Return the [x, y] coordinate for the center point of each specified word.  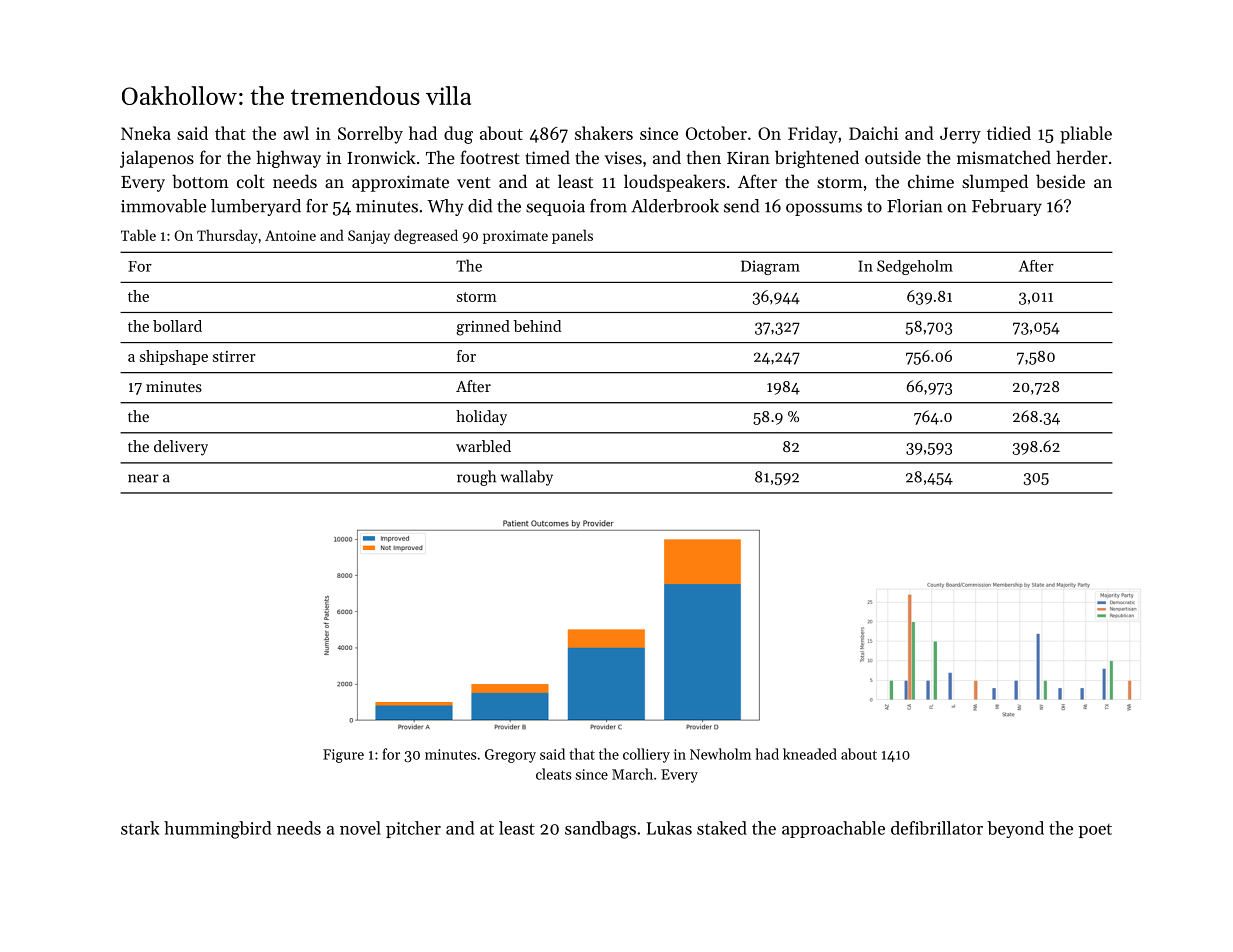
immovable [163, 206]
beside [1060, 181]
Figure [343, 756]
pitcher [413, 829]
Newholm [720, 754]
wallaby [527, 478]
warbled [483, 446]
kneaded [810, 754]
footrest [490, 157]
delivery [181, 448]
